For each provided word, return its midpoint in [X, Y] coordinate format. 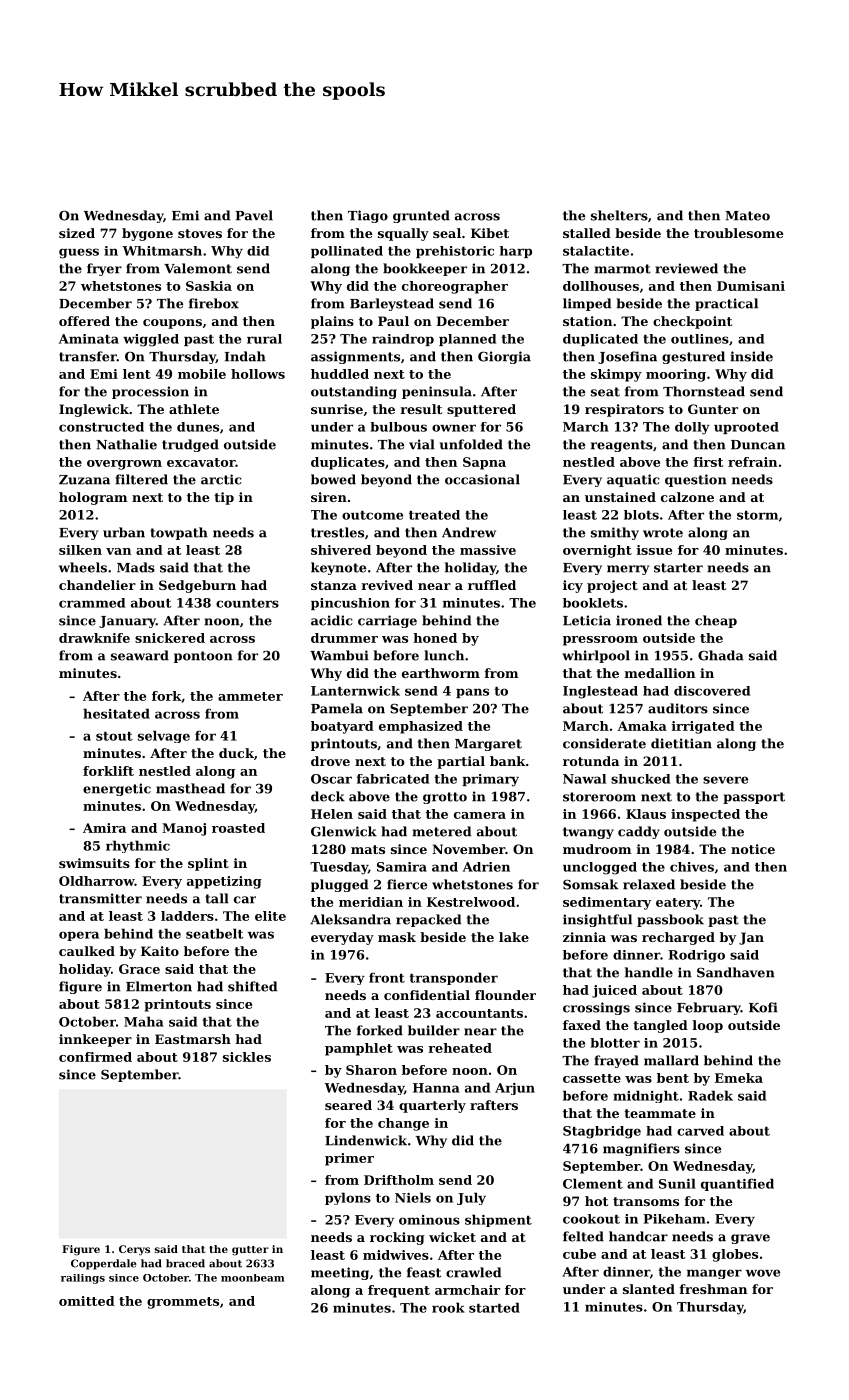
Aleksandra [350, 919]
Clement [593, 1183]
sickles [247, 1057]
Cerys [134, 1250]
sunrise [337, 409]
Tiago [368, 216]
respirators [624, 410]
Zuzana [84, 480]
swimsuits [94, 863]
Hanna [436, 1088]
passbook [670, 920]
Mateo [747, 216]
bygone [147, 234]
